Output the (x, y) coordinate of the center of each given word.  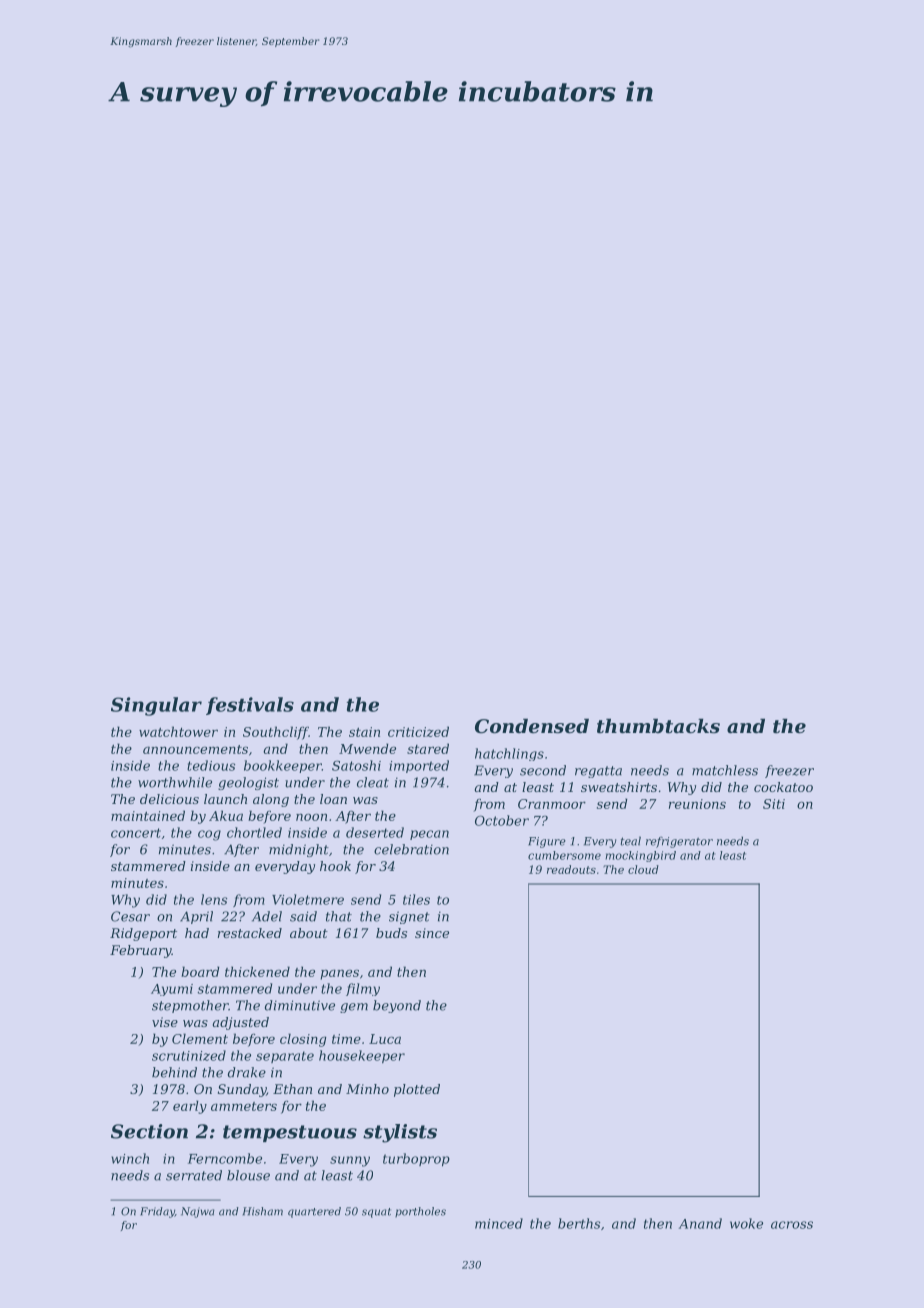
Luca (385, 1039)
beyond (397, 1006)
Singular (156, 706)
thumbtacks (658, 726)
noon (311, 817)
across (792, 1225)
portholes (420, 1212)
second (543, 770)
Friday (157, 1212)
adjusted (241, 1023)
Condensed (532, 726)
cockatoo (783, 787)
